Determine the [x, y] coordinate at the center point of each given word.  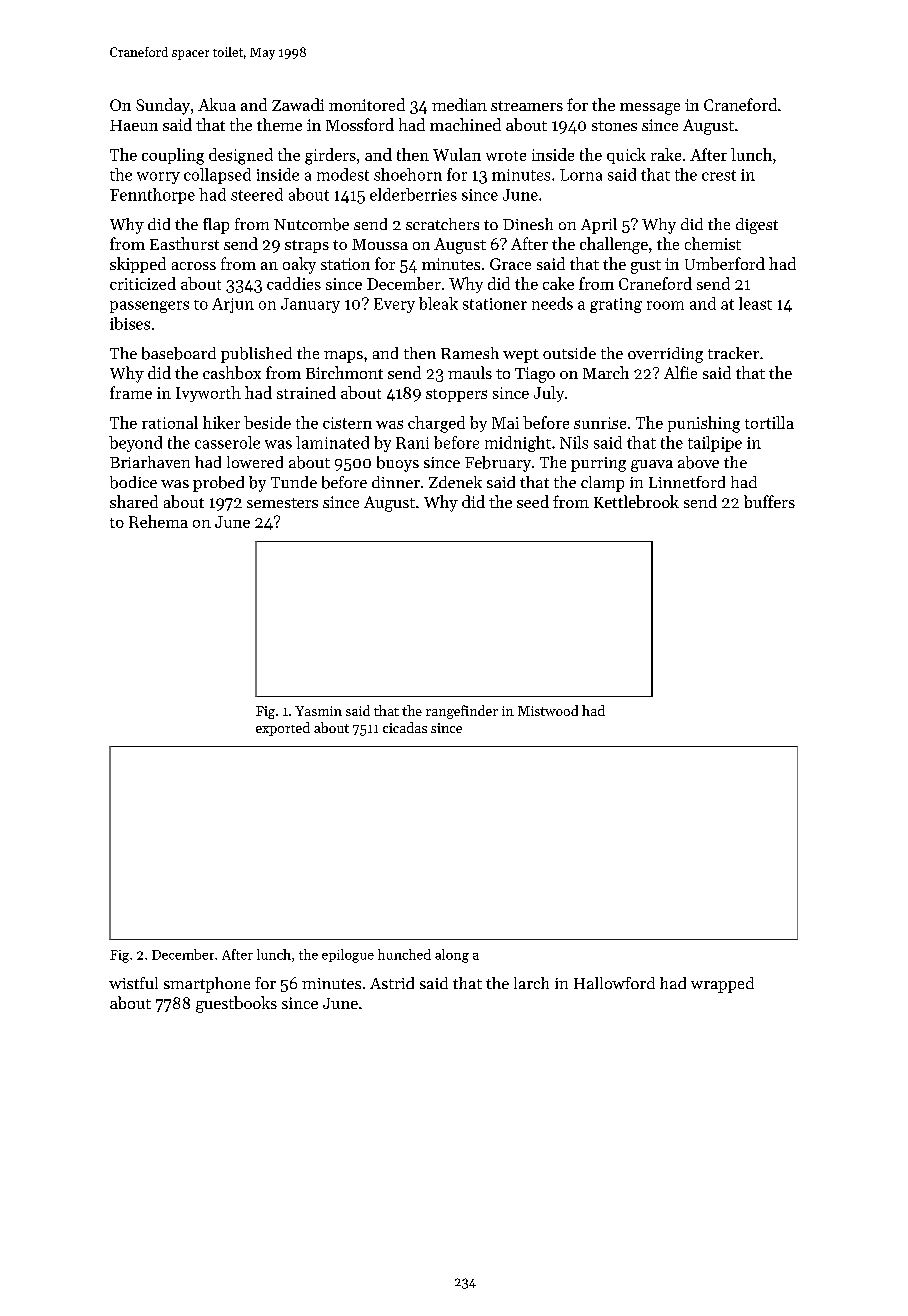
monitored [367, 104]
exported [283, 729]
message [650, 109]
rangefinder [462, 712]
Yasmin [318, 711]
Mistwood [548, 710]
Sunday [163, 106]
